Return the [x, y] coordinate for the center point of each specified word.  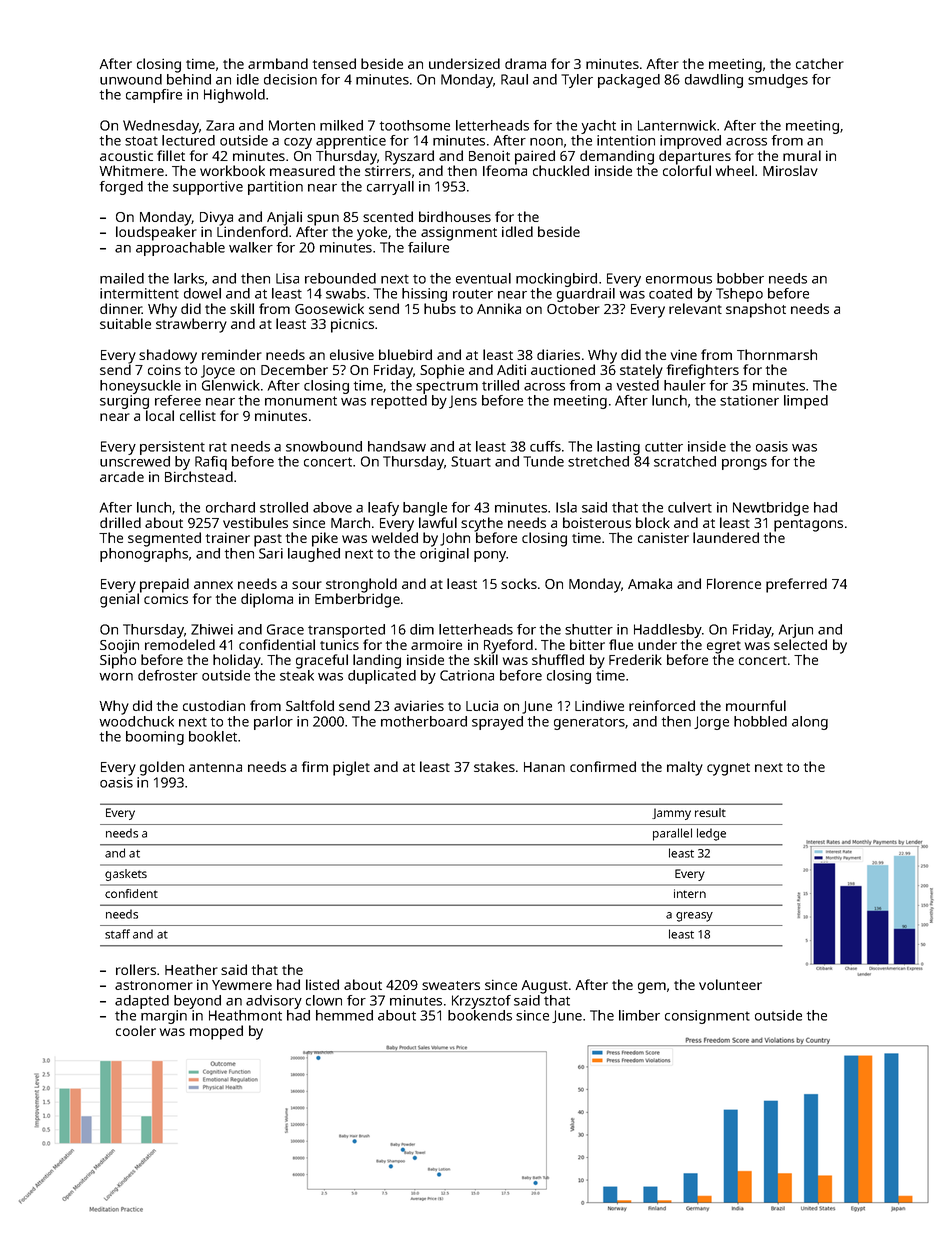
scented [388, 216]
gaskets [126, 875]
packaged [629, 81]
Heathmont [245, 1015]
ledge [711, 834]
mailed [122, 278]
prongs [744, 464]
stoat [141, 141]
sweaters [451, 985]
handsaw [397, 446]
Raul [514, 79]
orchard [230, 507]
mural [802, 155]
